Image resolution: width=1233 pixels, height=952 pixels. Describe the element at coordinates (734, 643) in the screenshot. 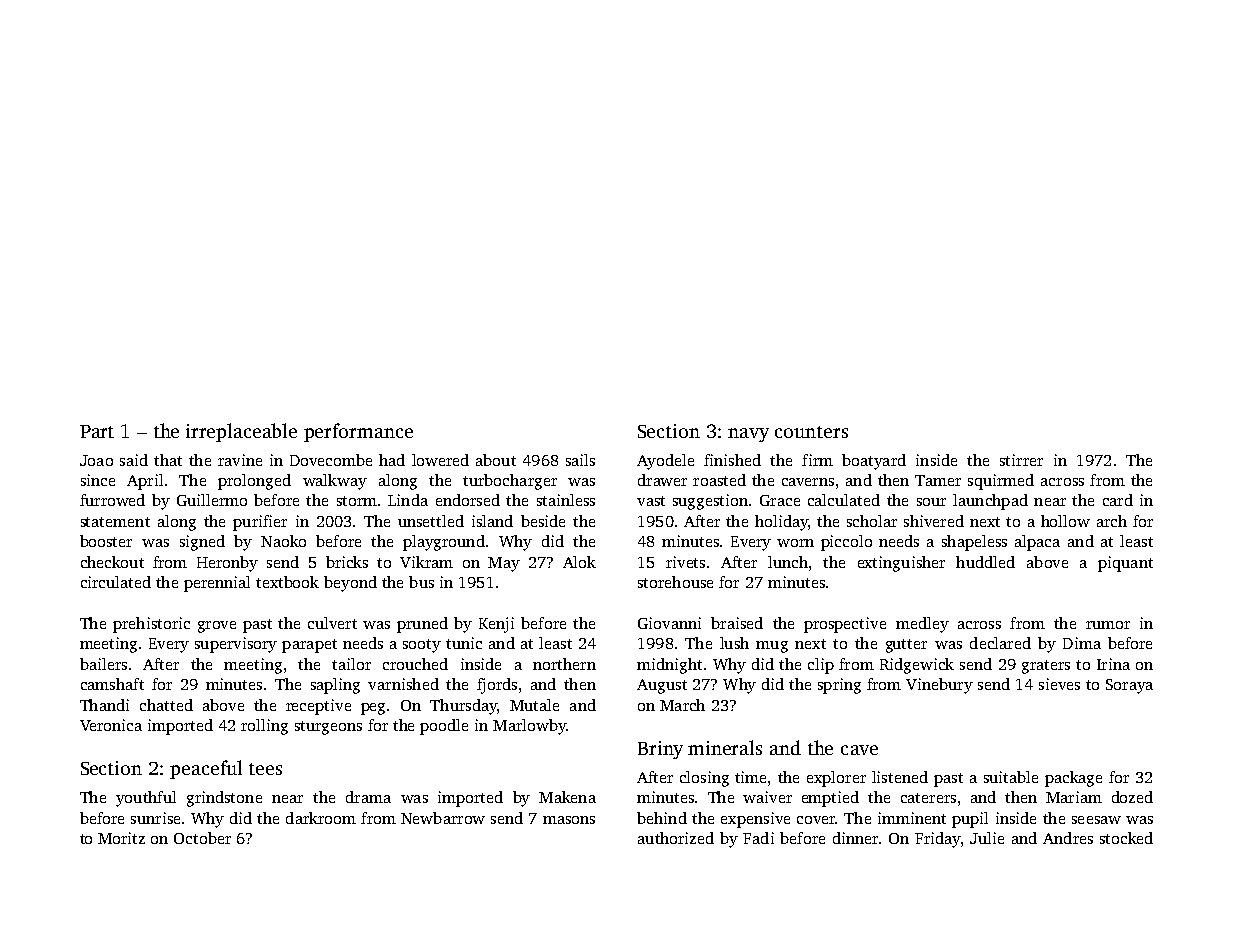

I see `lush` at that location.
